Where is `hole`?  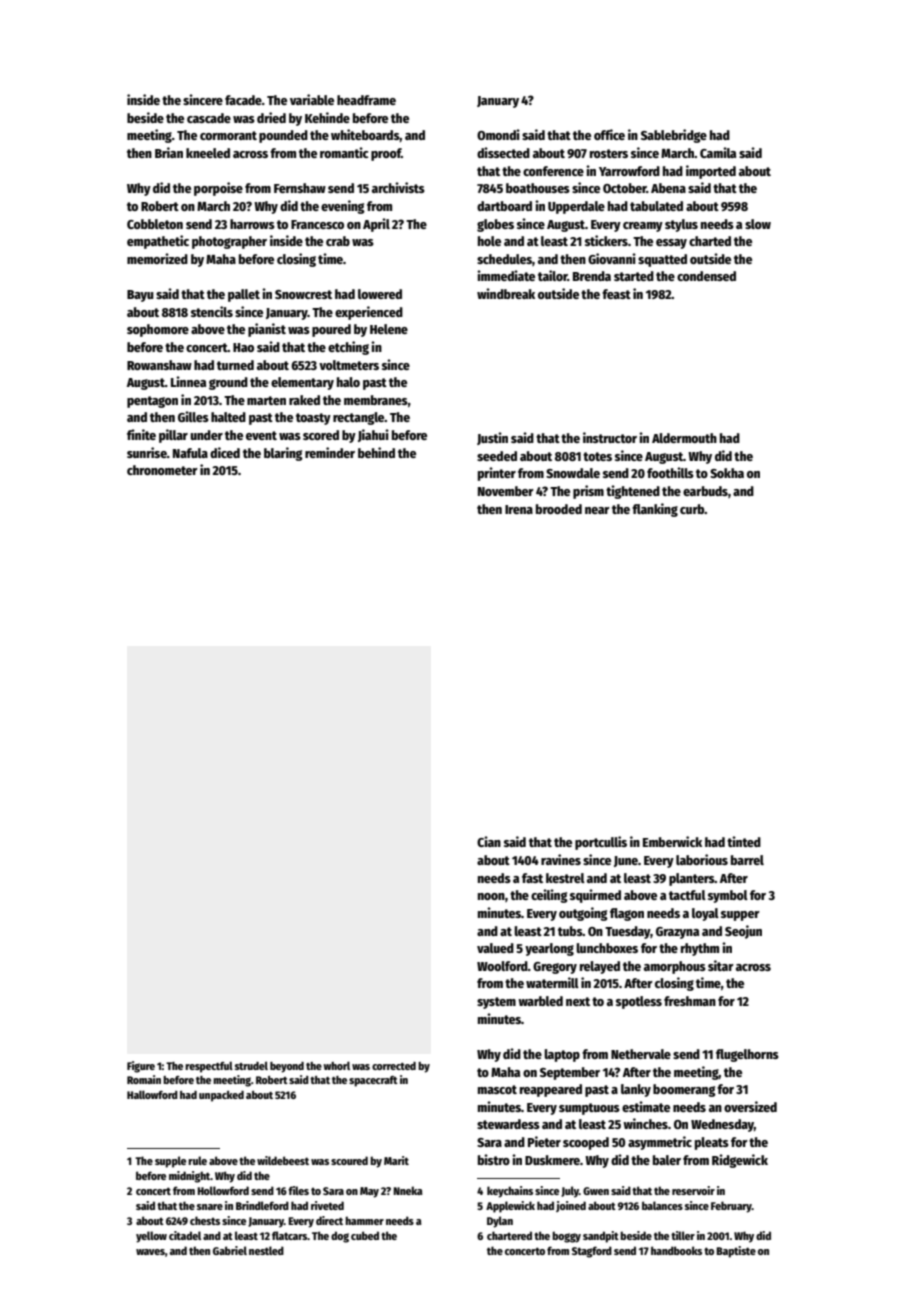 hole is located at coordinates (489, 241).
